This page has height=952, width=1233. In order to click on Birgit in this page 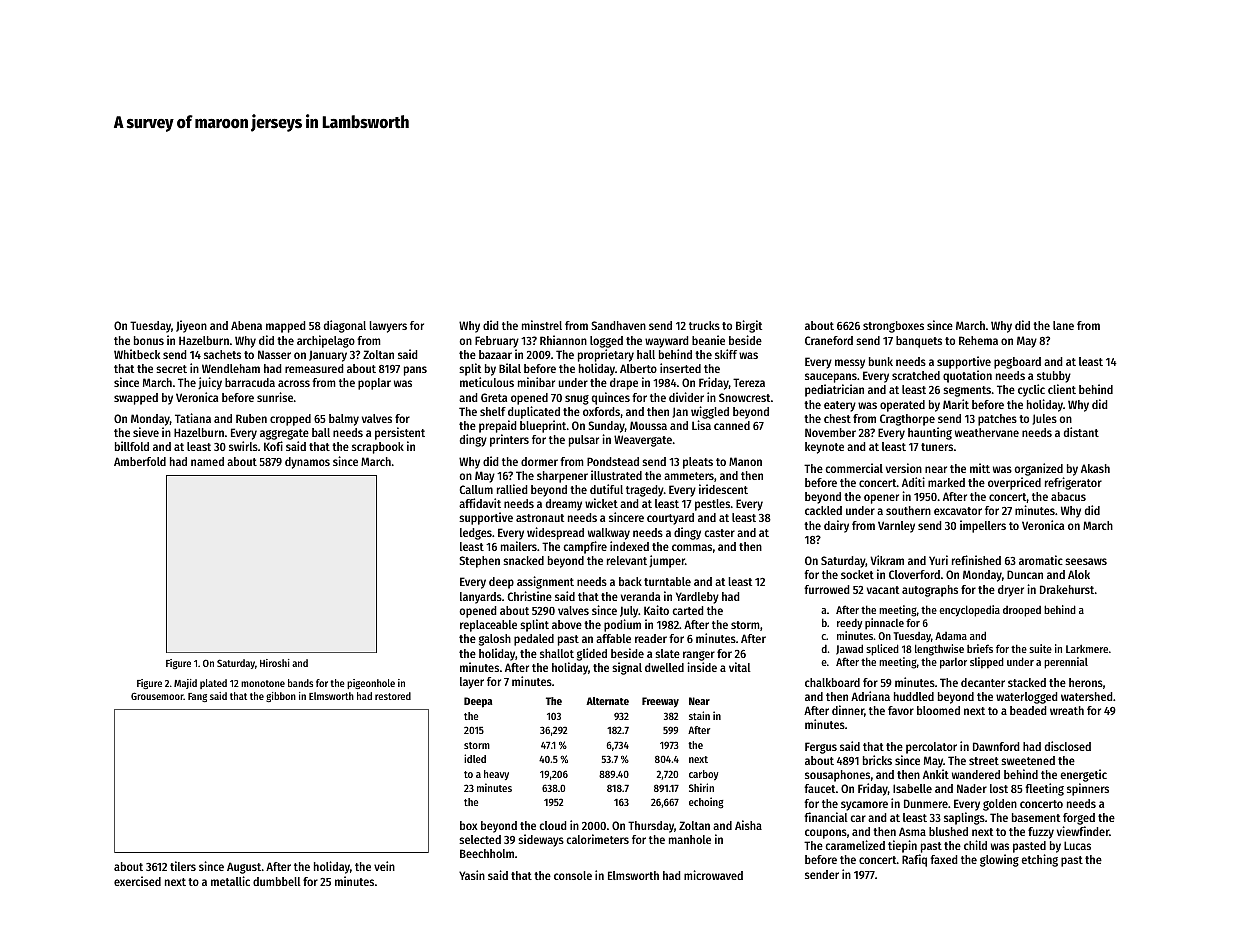, I will do `click(749, 326)`.
